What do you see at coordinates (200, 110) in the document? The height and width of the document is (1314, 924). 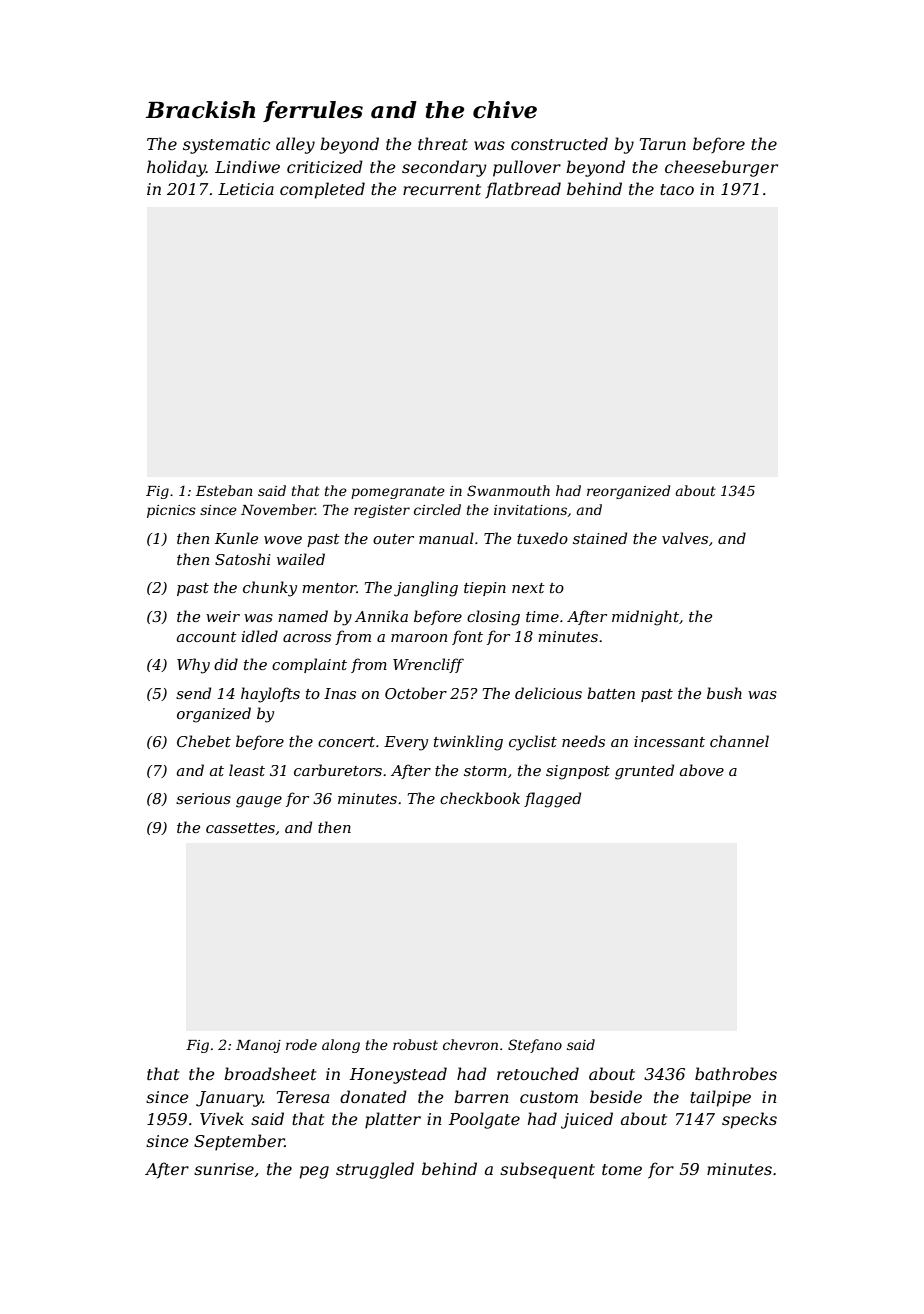 I see `Brackish` at bounding box center [200, 110].
